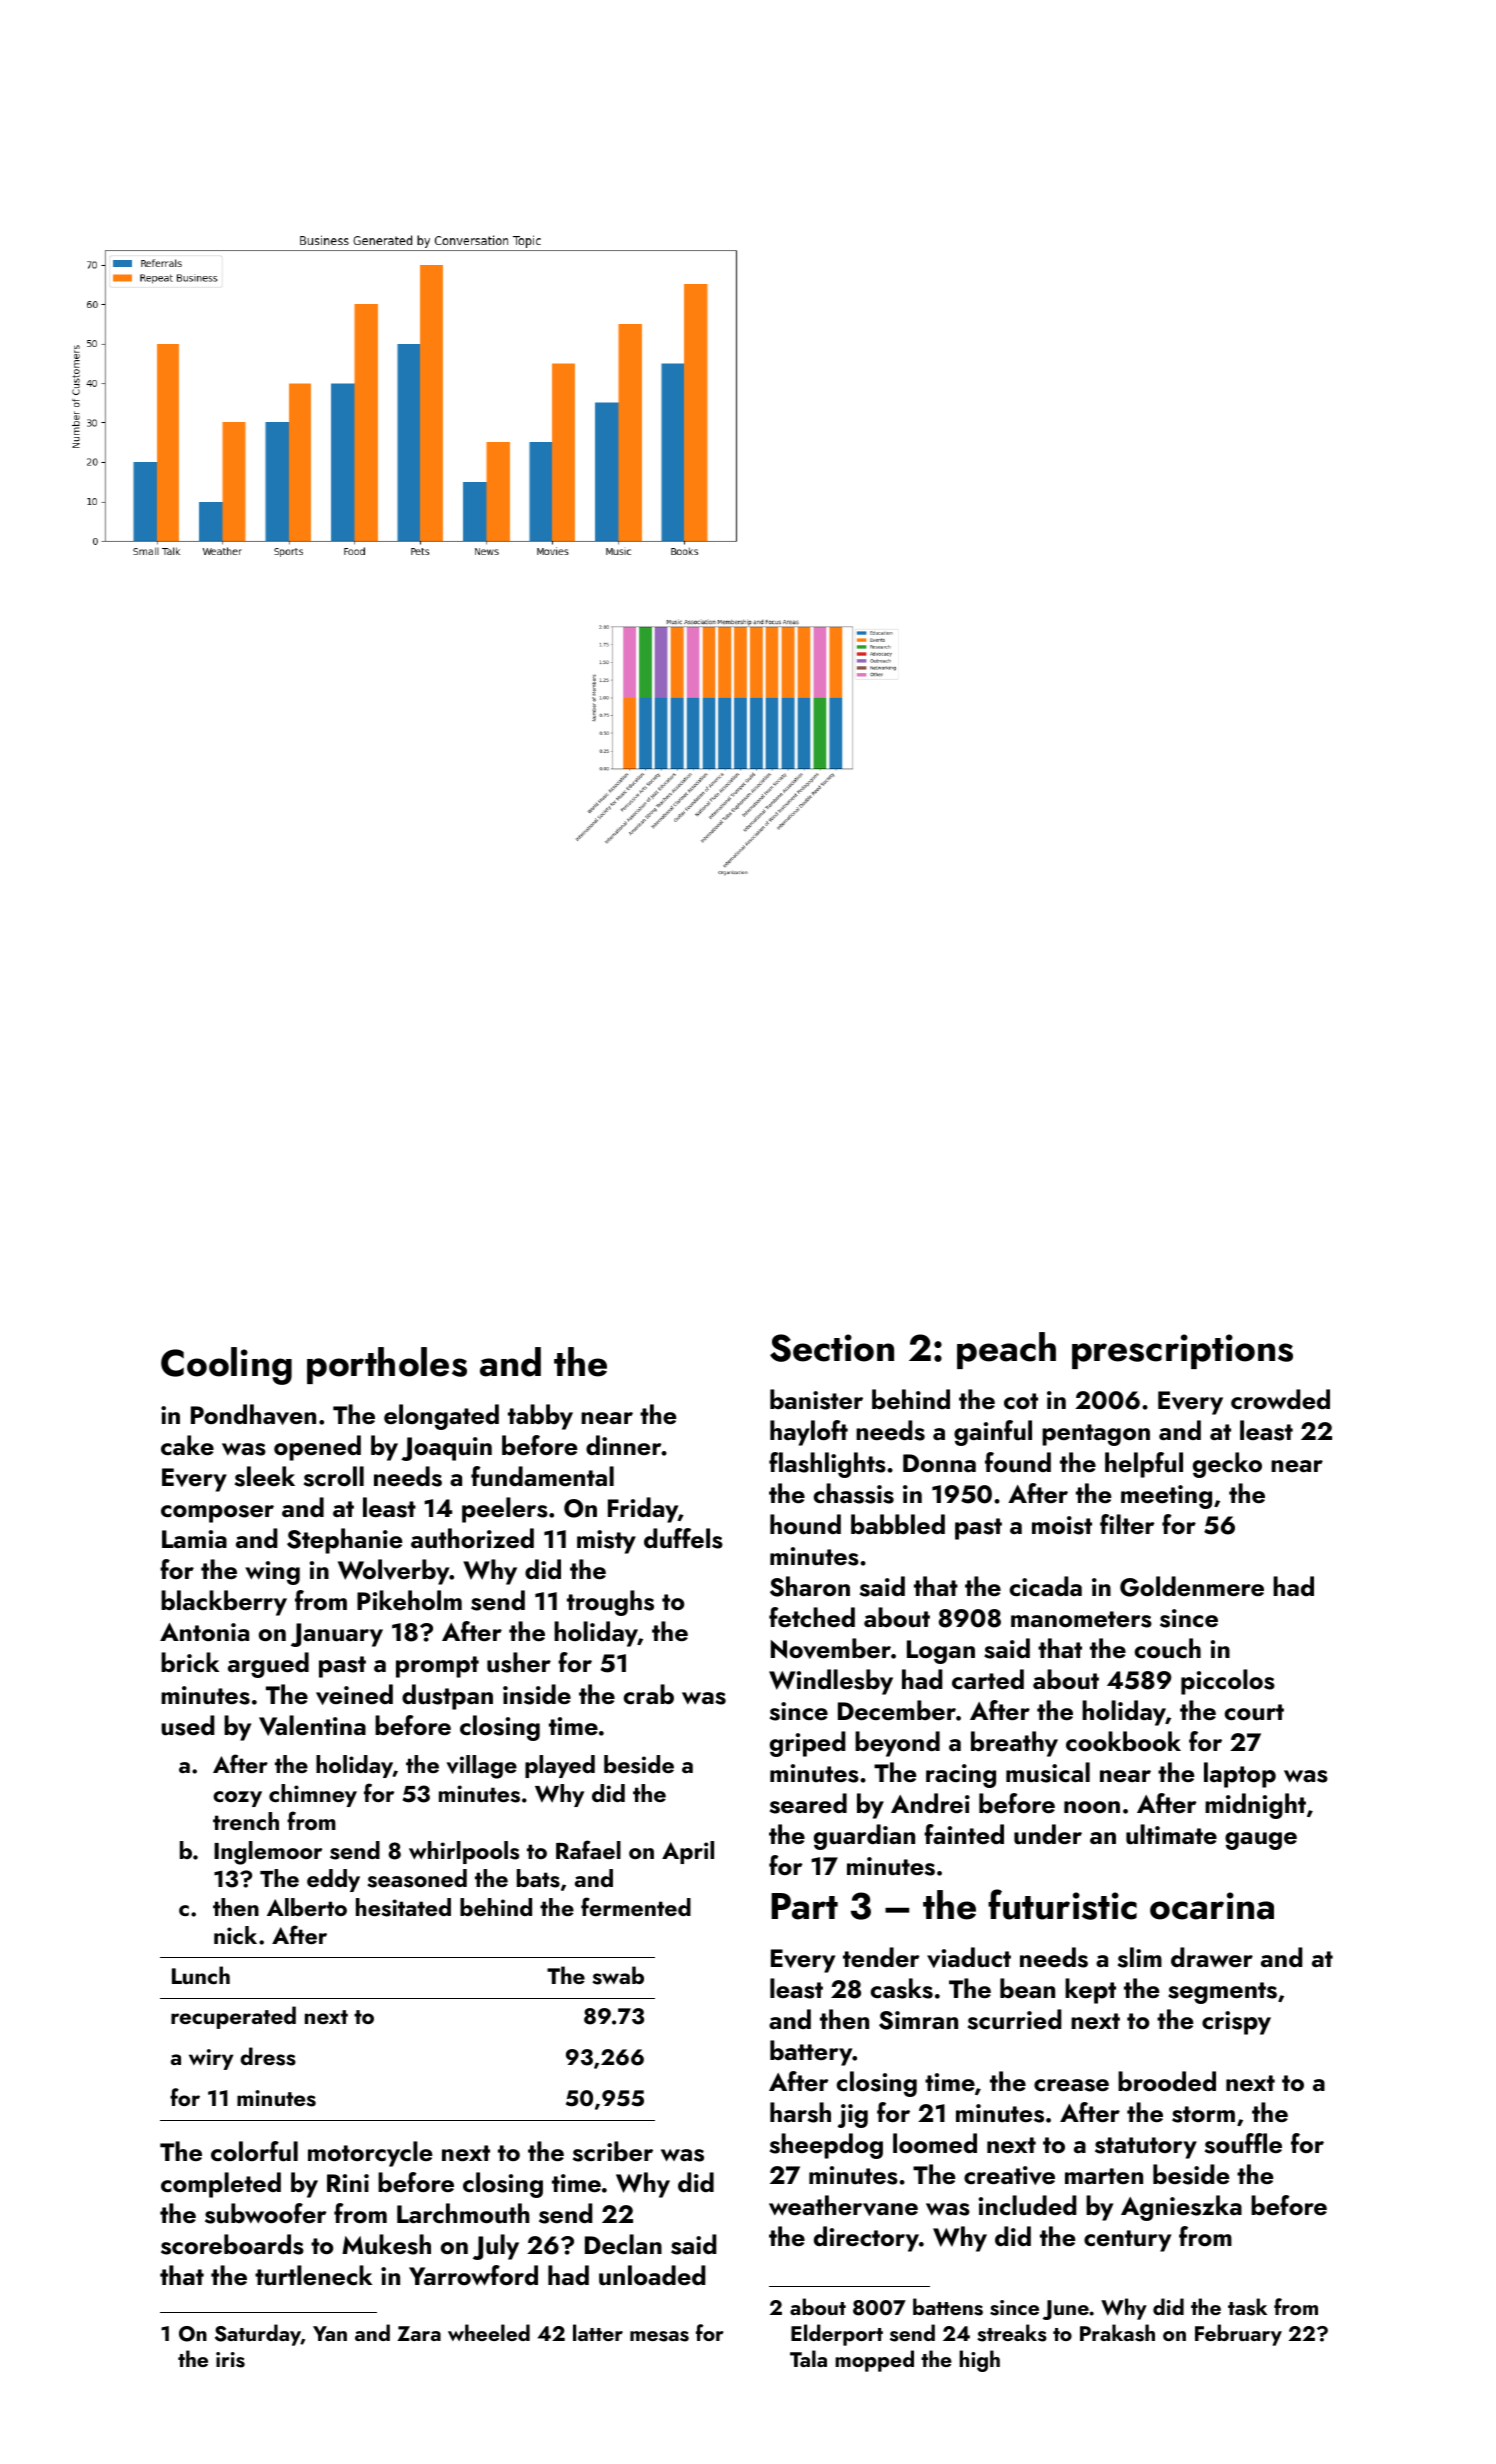  What do you see at coordinates (1048, 1834) in the screenshot?
I see `under` at bounding box center [1048, 1834].
